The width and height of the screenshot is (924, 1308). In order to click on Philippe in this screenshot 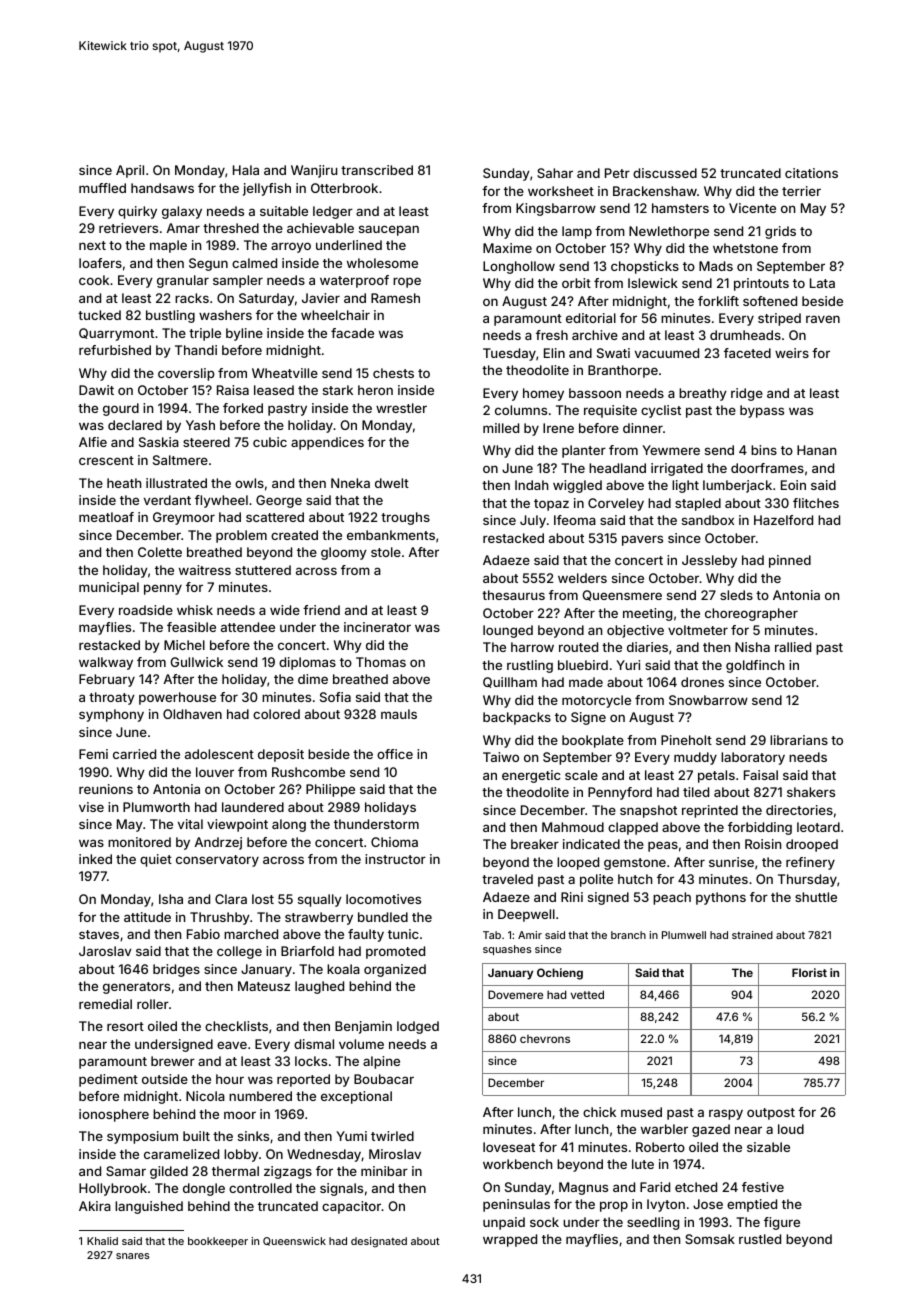, I will do `click(330, 790)`.
